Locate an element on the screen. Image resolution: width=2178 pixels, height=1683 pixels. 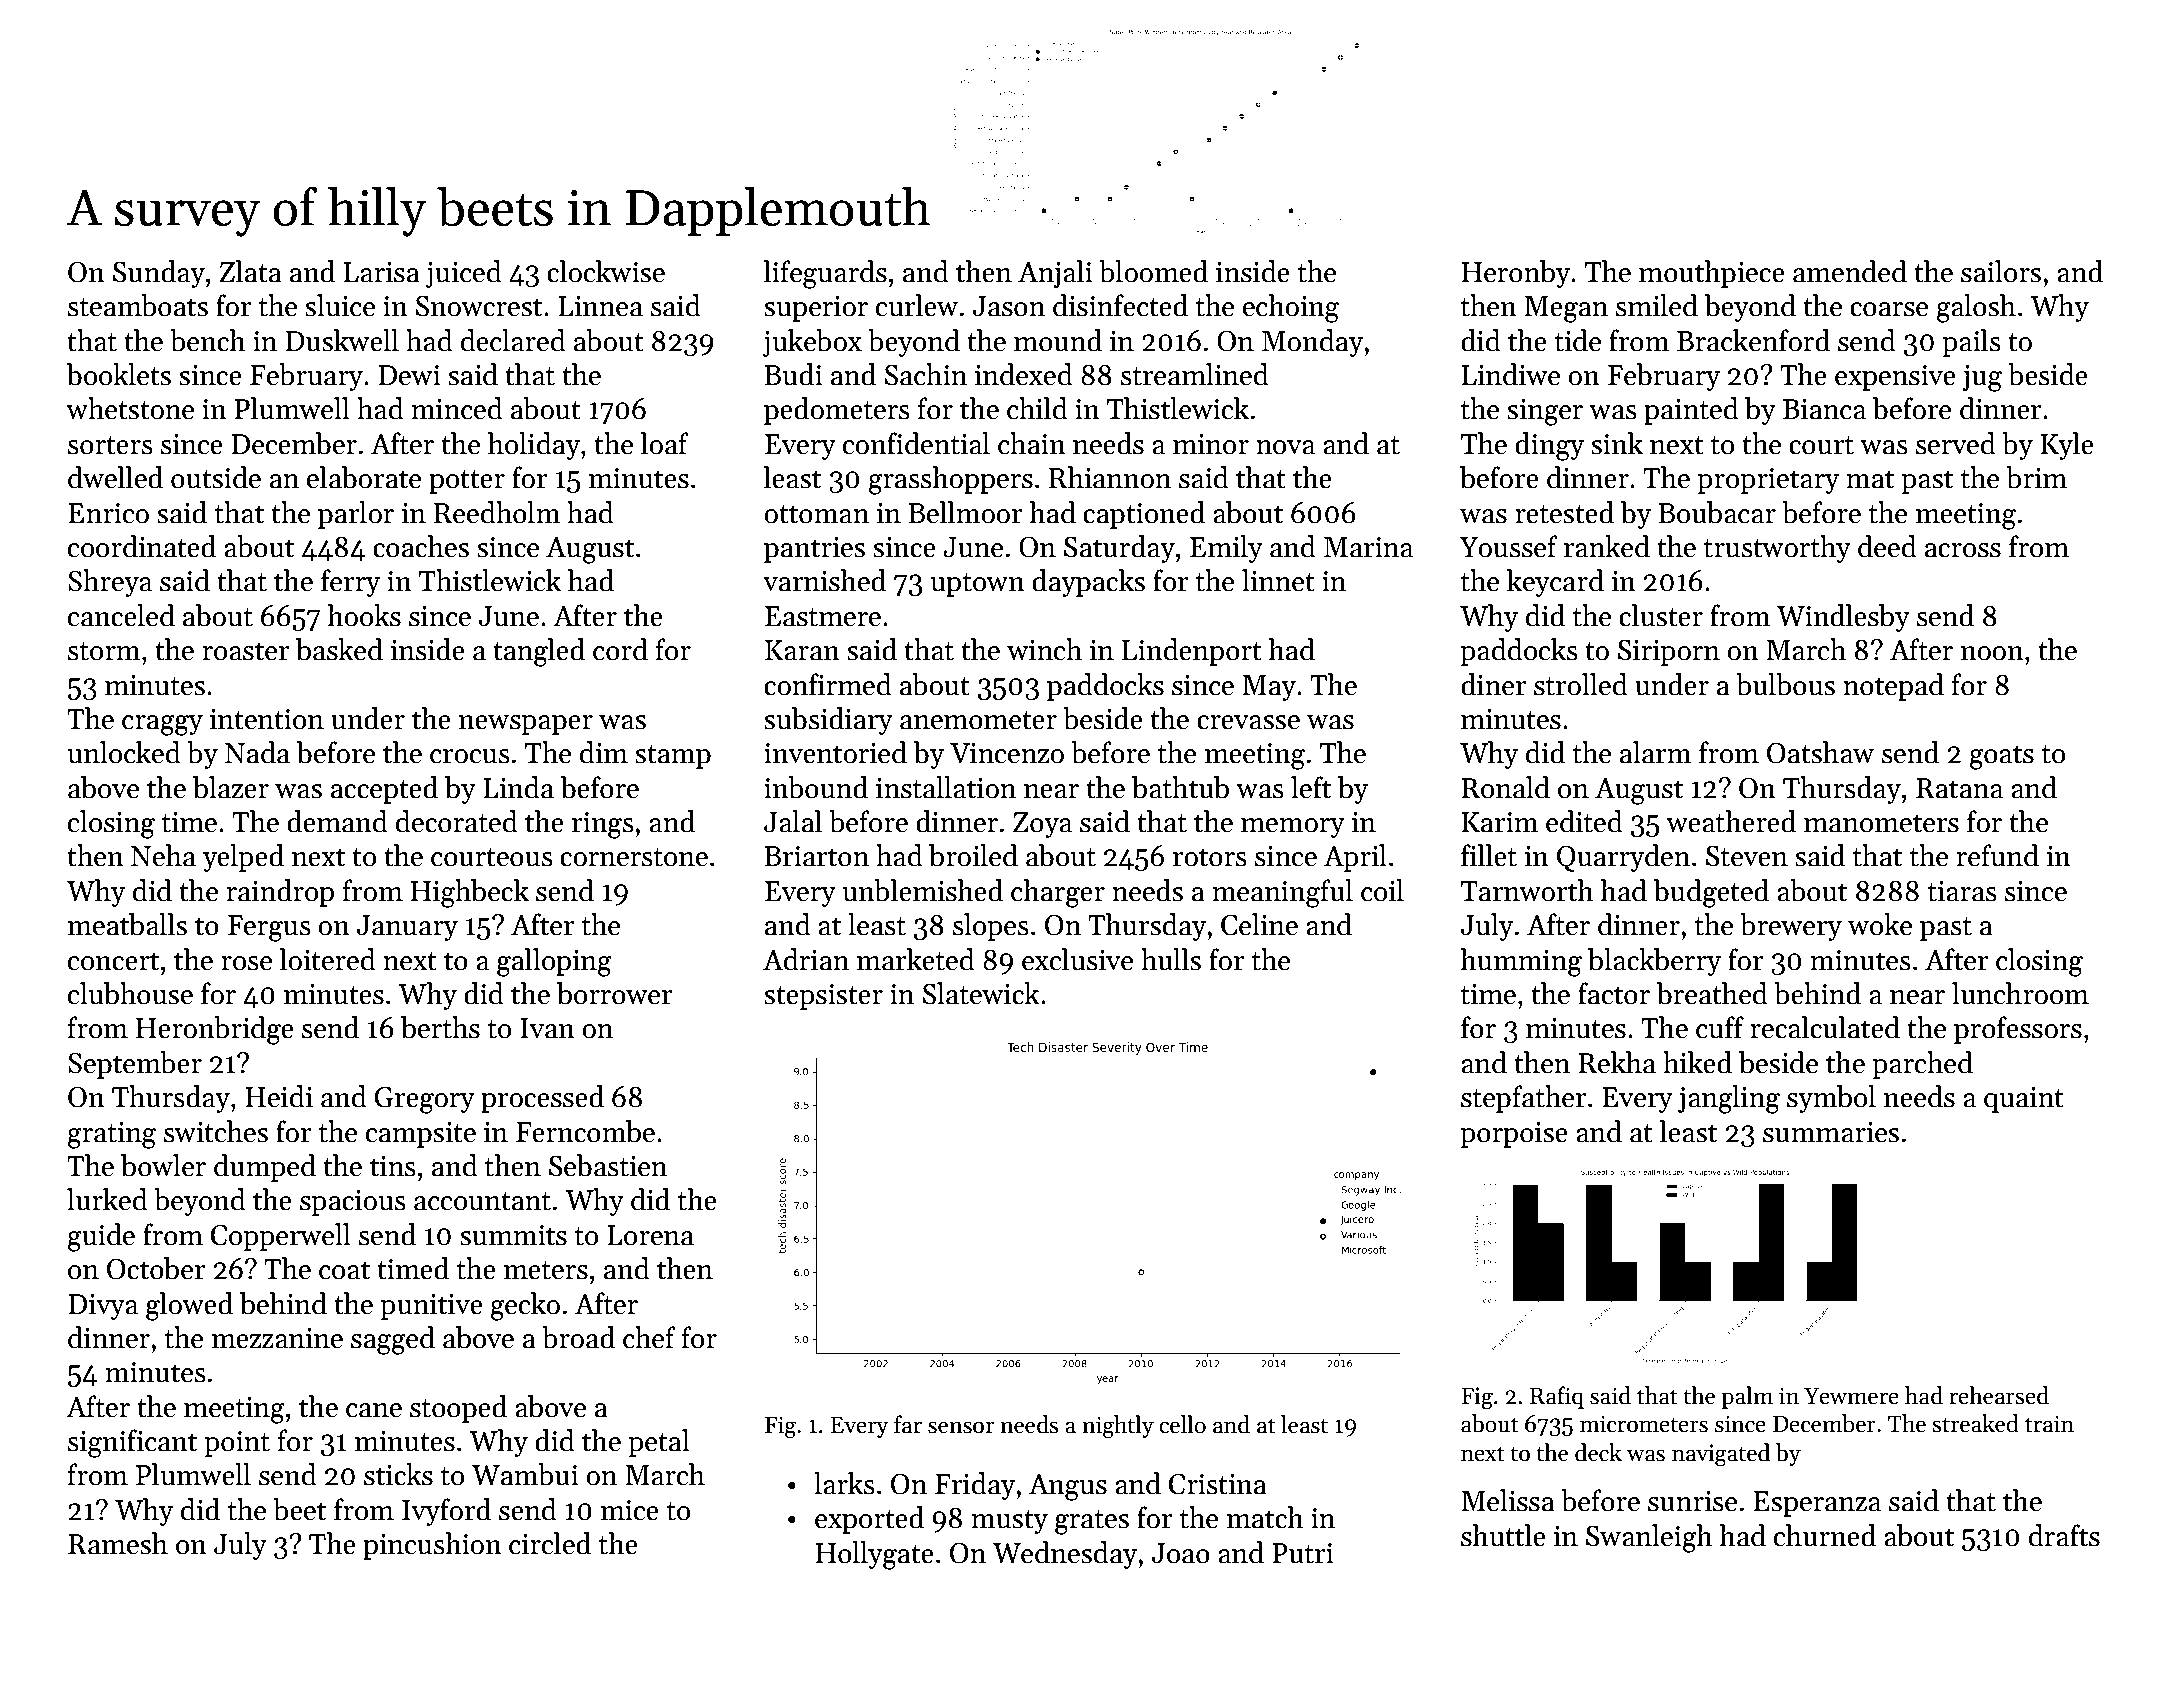
Anjali is located at coordinates (1055, 274).
